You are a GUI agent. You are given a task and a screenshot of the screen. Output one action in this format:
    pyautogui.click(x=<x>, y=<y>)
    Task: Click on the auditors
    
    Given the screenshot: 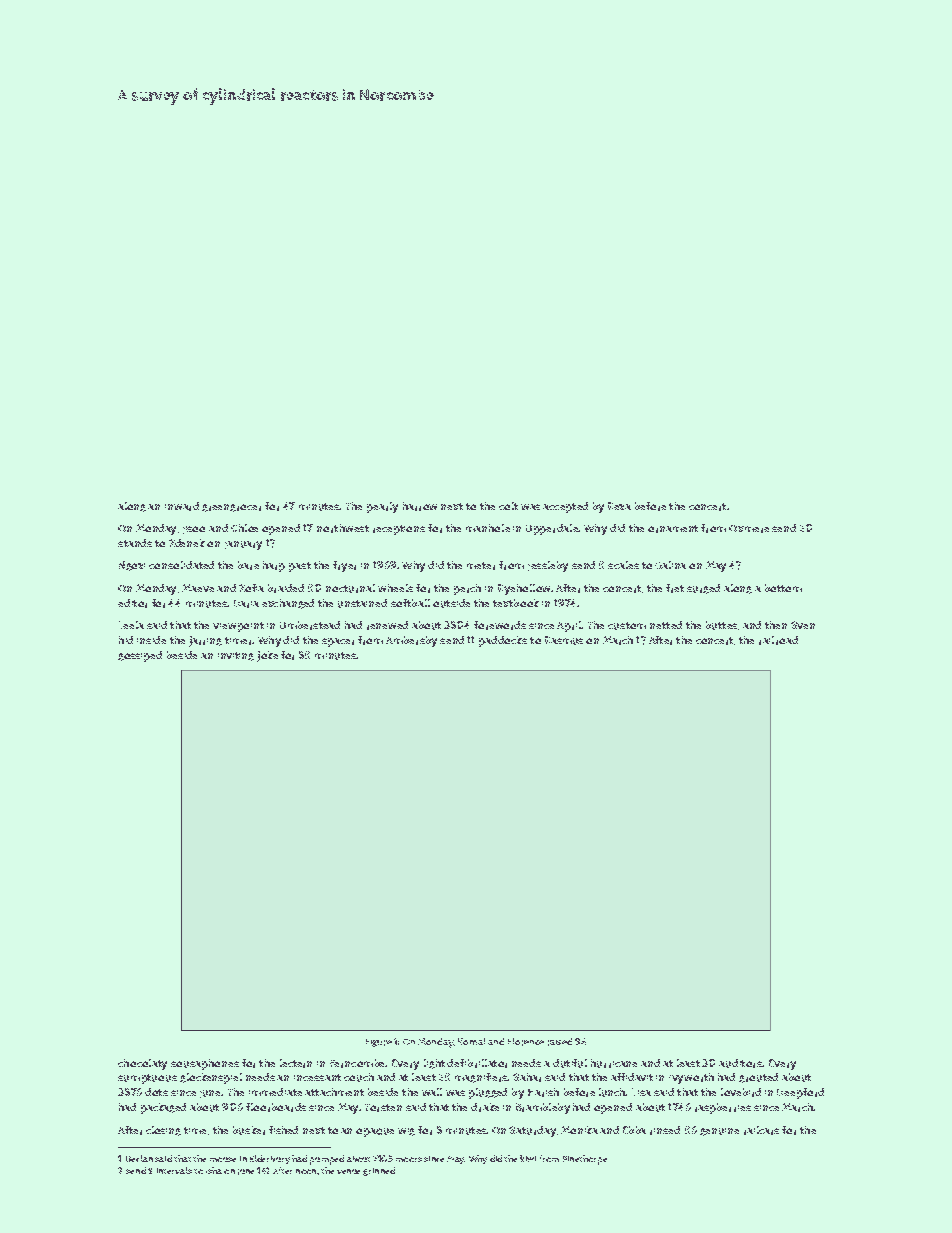 What is the action you would take?
    pyautogui.click(x=740, y=1063)
